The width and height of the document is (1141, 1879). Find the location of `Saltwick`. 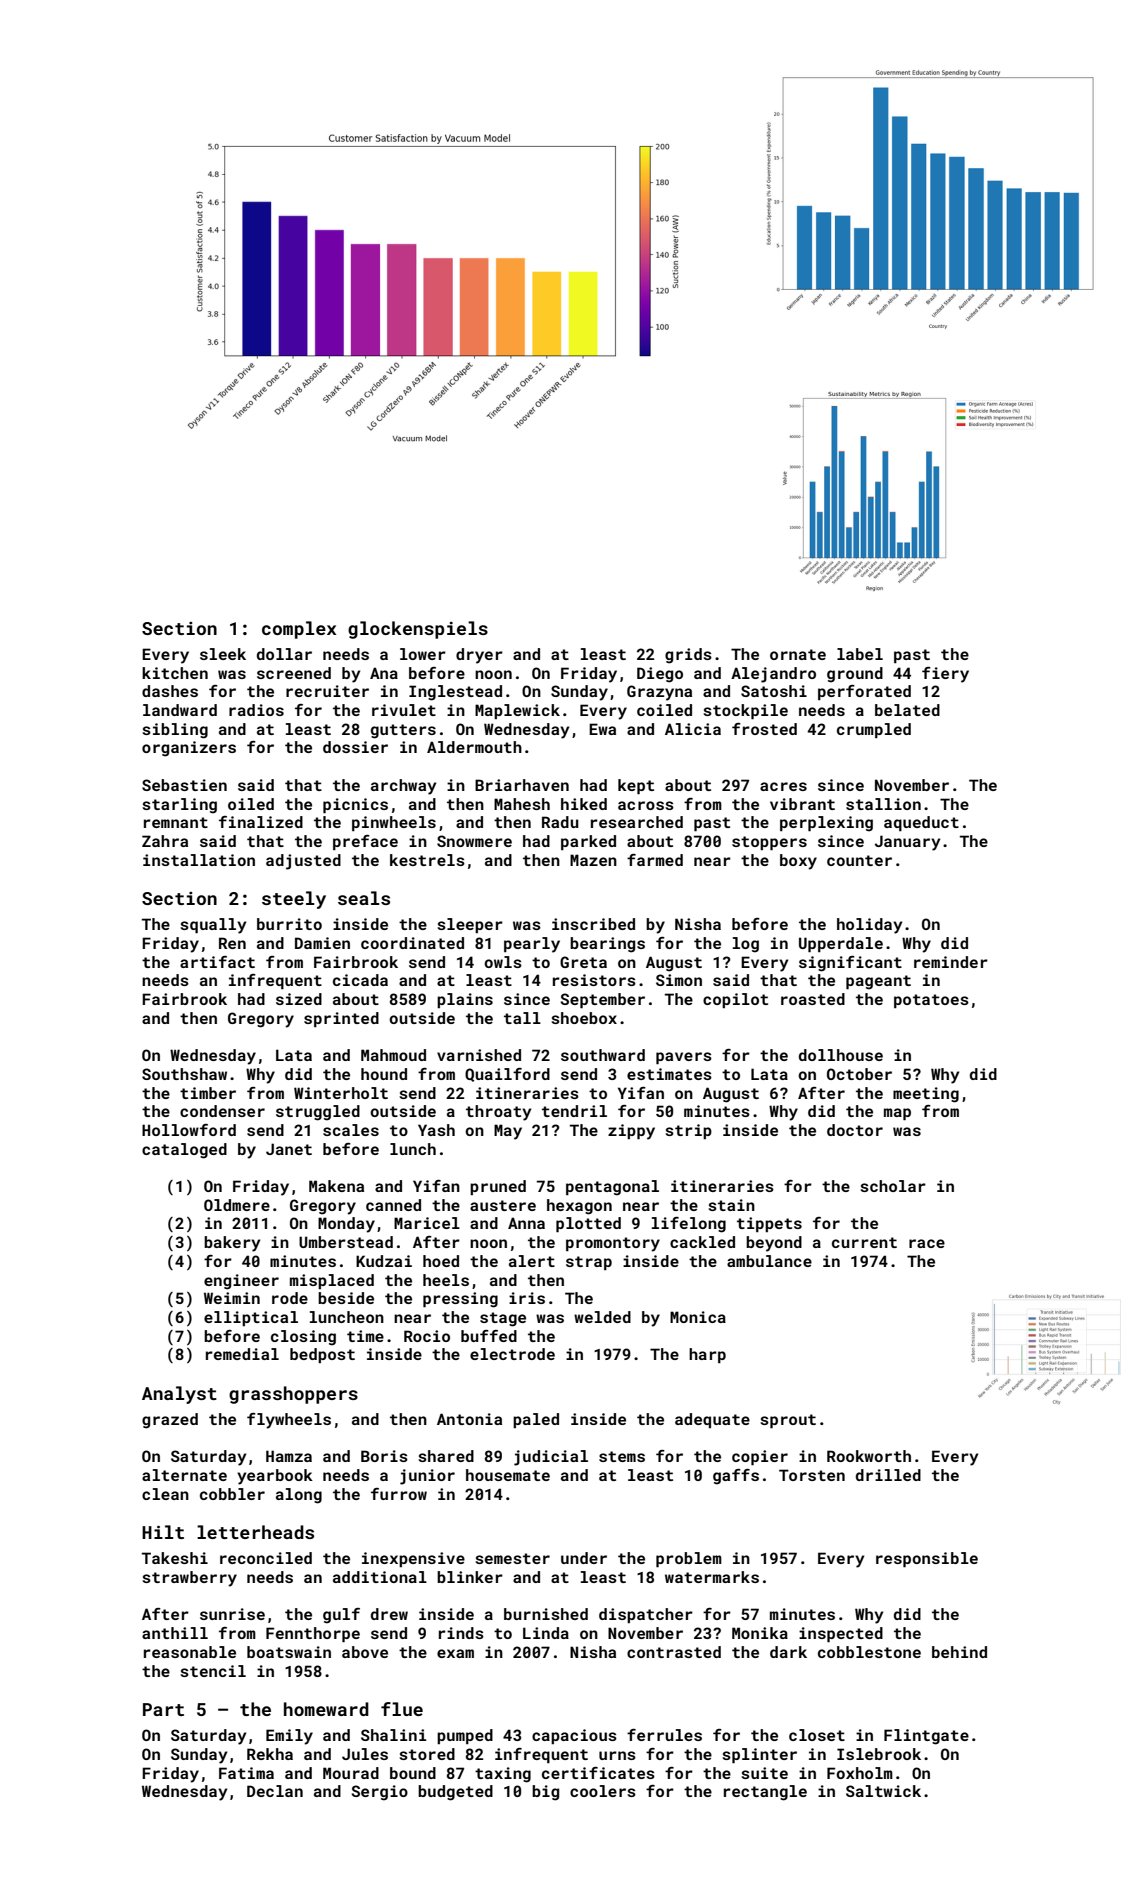

Saltwick is located at coordinates (883, 1791).
